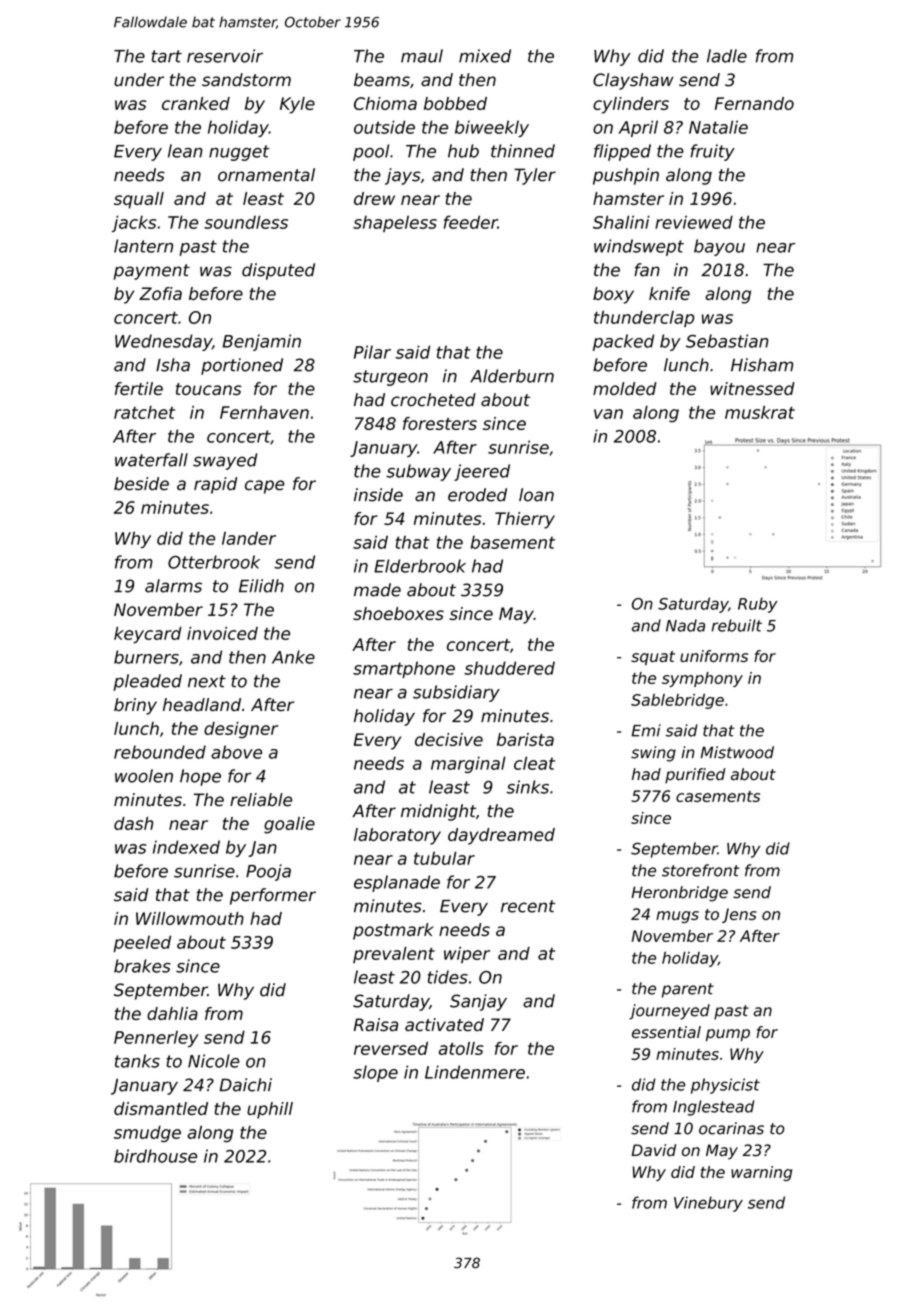 The width and height of the screenshot is (908, 1316). What do you see at coordinates (264, 412) in the screenshot?
I see `Fernhaven` at bounding box center [264, 412].
